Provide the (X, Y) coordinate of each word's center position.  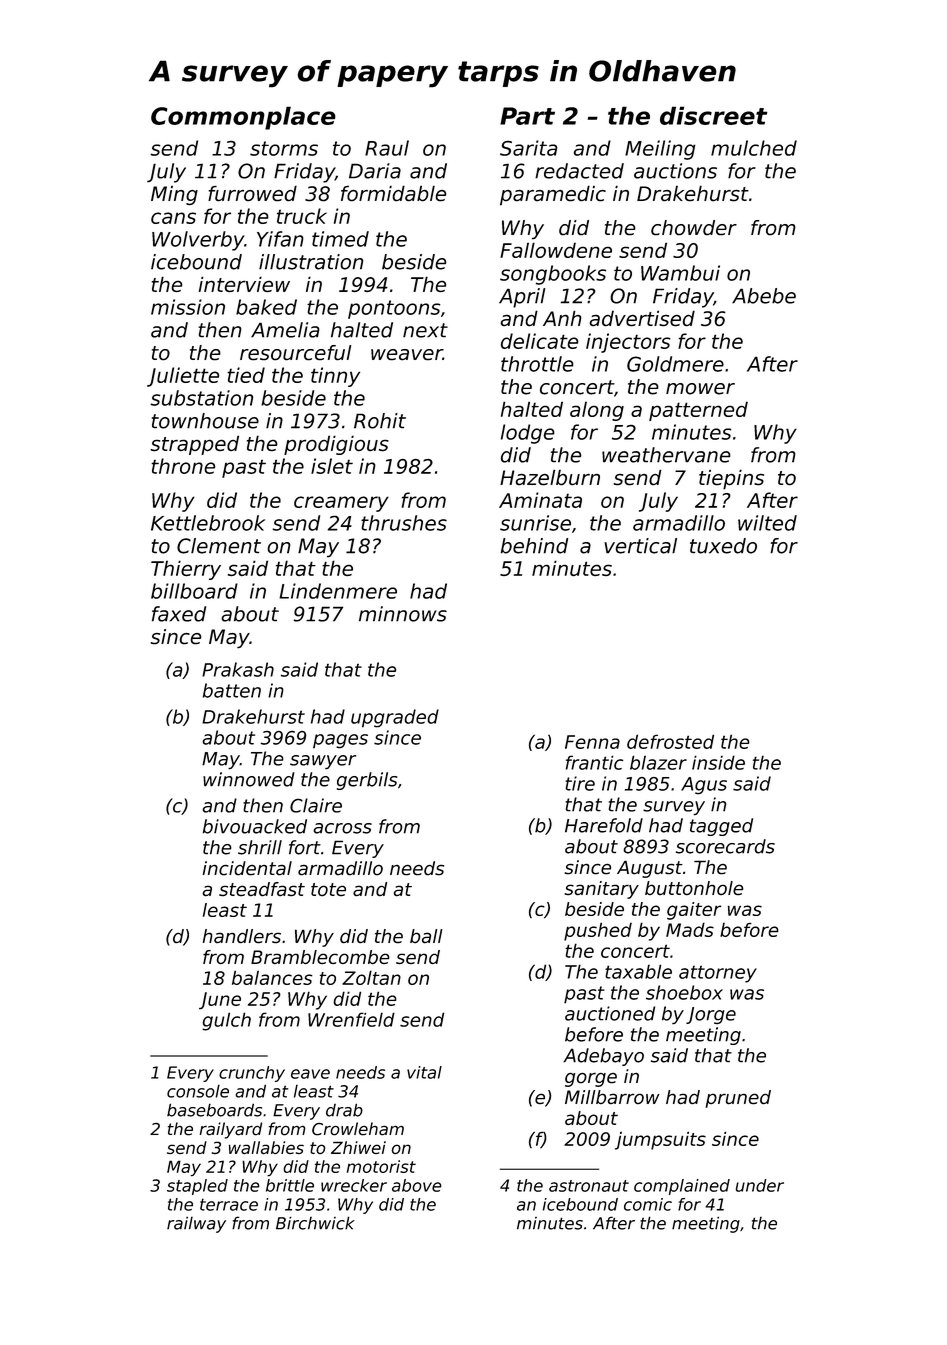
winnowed (248, 779)
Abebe (764, 296)
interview (244, 284)
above (417, 1185)
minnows (403, 614)
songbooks (553, 275)
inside (718, 762)
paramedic (553, 195)
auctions (675, 171)
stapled (197, 1187)
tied (246, 375)
